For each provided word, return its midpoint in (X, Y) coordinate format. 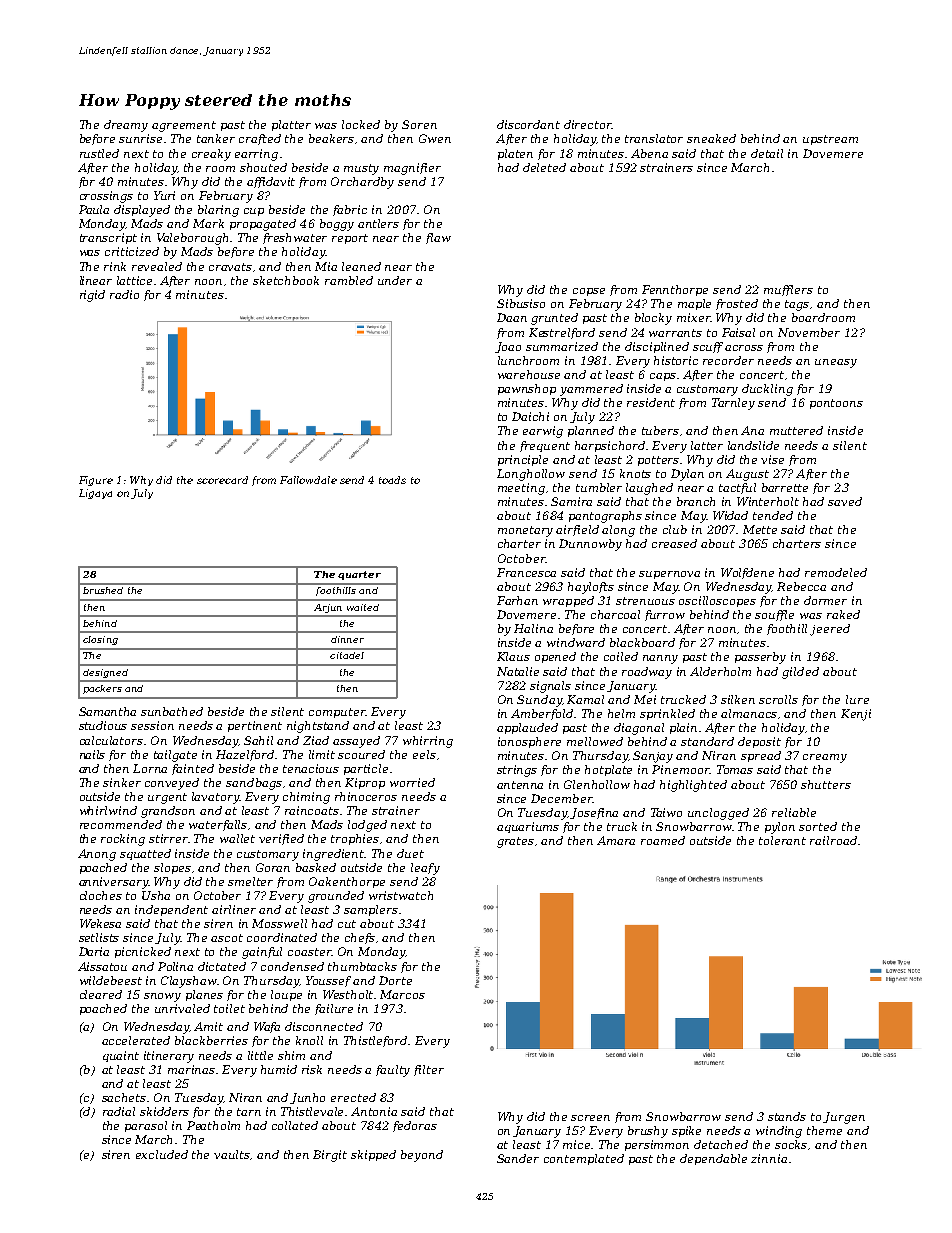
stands (787, 1116)
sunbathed (172, 711)
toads (392, 480)
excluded (162, 1154)
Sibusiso (521, 303)
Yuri (164, 195)
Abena (649, 153)
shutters (826, 784)
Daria (94, 951)
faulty (393, 1071)
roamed (663, 840)
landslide (753, 445)
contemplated (584, 1159)
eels (424, 754)
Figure (96, 481)
